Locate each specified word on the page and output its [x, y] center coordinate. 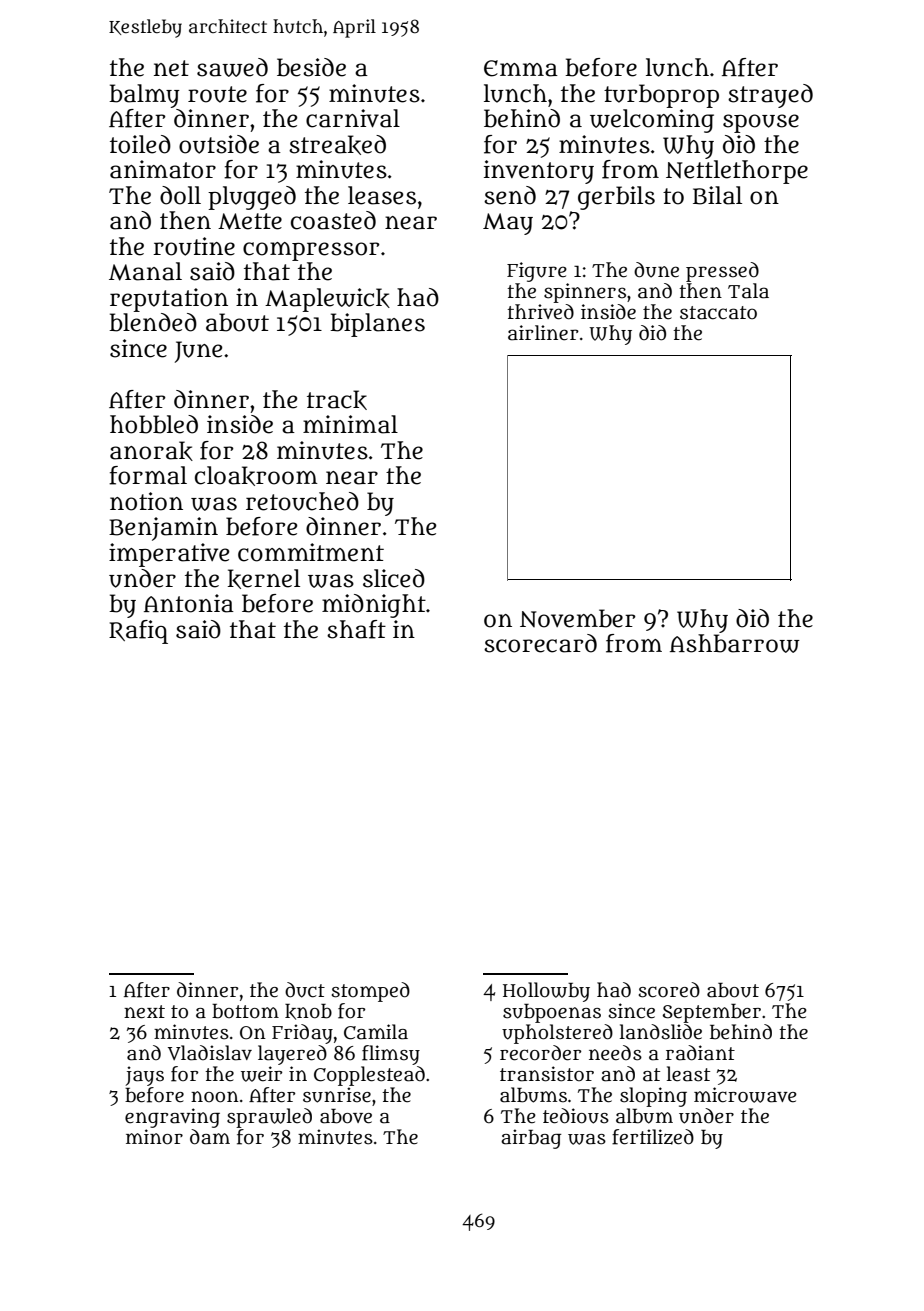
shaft [356, 629]
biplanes [377, 325]
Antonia [189, 603]
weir [261, 1074]
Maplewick [327, 300]
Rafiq [138, 632]
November [578, 618]
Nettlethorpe [737, 172]
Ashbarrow [735, 643]
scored [669, 990]
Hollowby [546, 992]
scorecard [540, 643]
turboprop [661, 96]
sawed [232, 67]
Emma [521, 68]
